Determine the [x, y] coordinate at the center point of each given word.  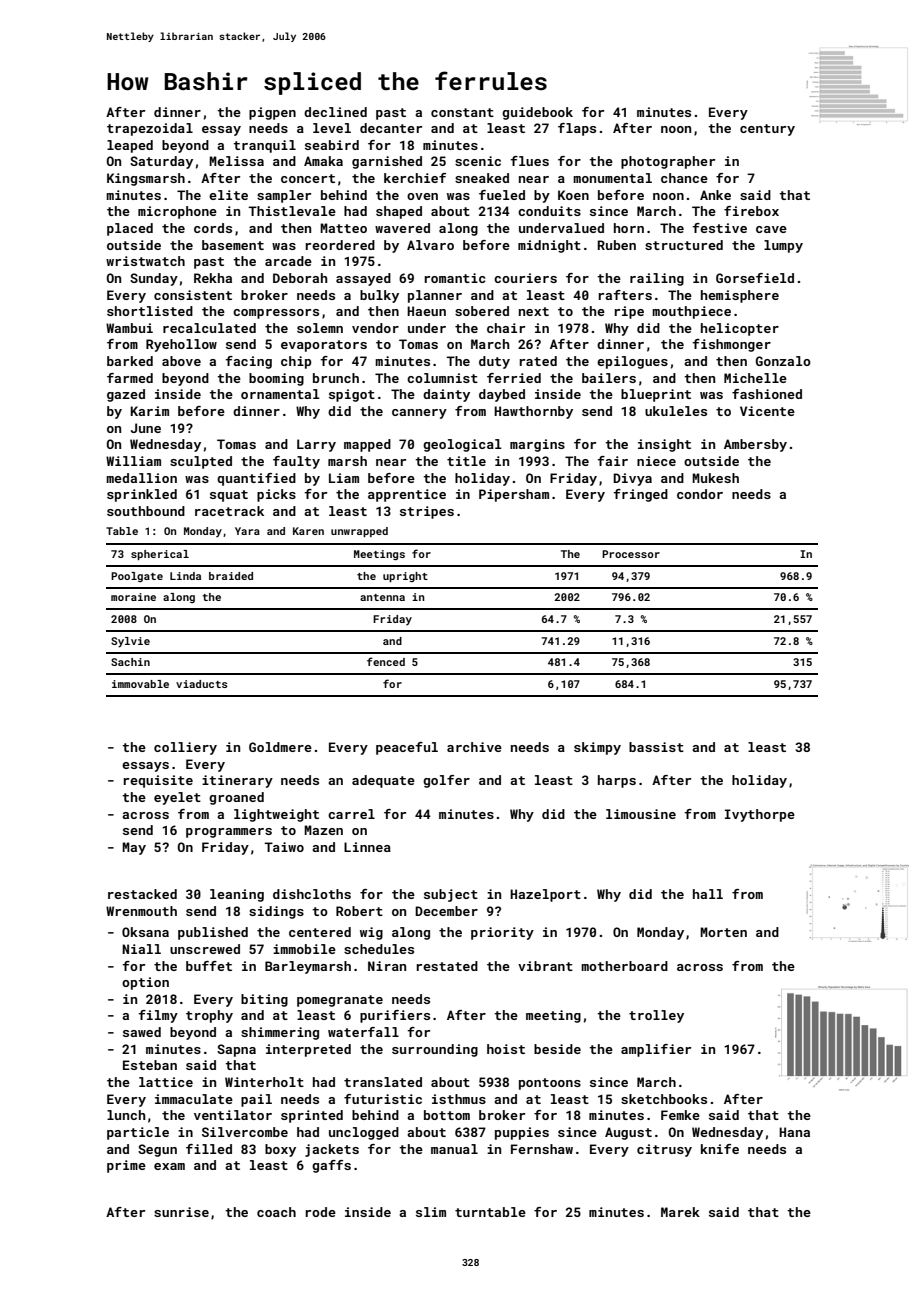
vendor [375, 328]
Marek [680, 1212]
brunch [336, 378]
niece [656, 461]
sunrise [181, 1212]
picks [276, 495]
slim [431, 1212]
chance [684, 178]
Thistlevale [292, 211]
